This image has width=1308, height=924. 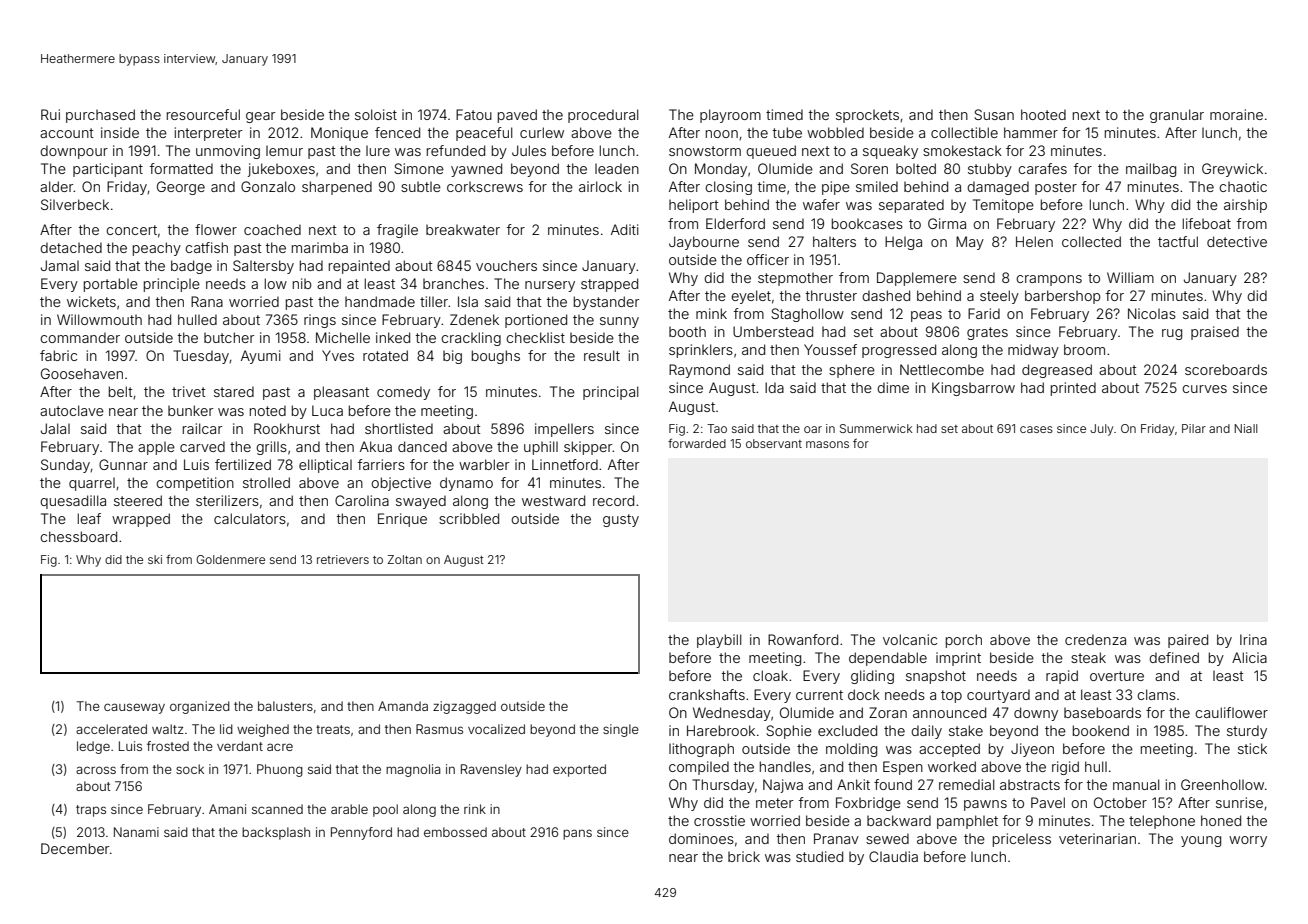 What do you see at coordinates (1246, 428) in the image?
I see `Niall` at bounding box center [1246, 428].
